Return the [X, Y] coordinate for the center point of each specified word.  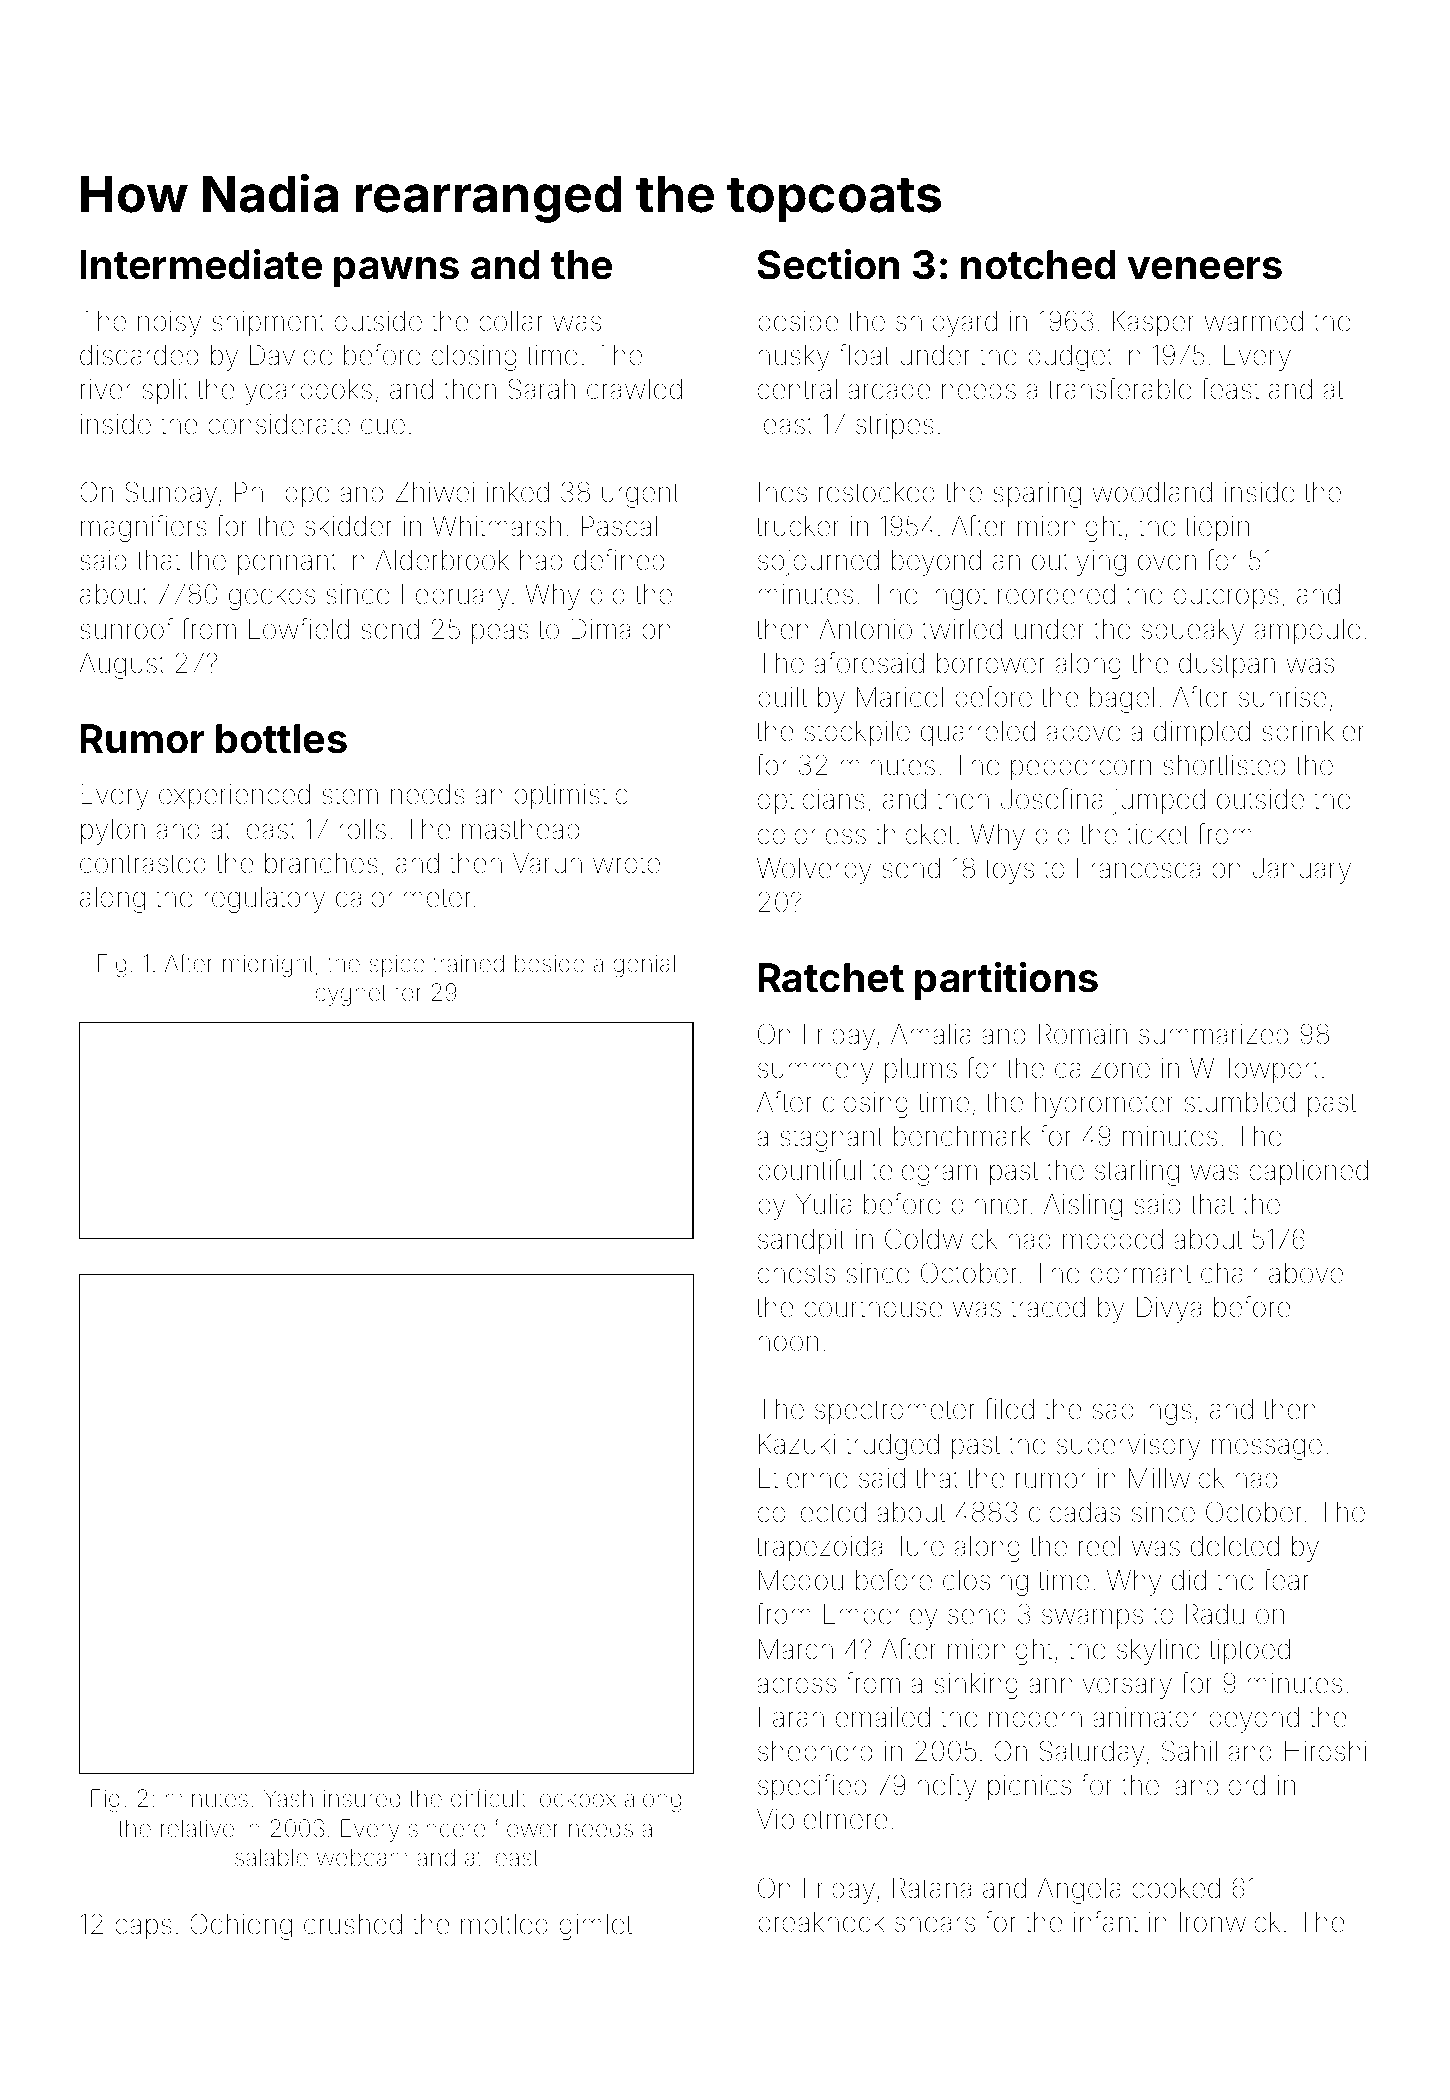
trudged [892, 1447]
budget [1070, 358]
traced [1047, 1307]
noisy [169, 324]
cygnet [351, 995]
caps [143, 1929]
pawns [396, 272]
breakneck [821, 1922]
